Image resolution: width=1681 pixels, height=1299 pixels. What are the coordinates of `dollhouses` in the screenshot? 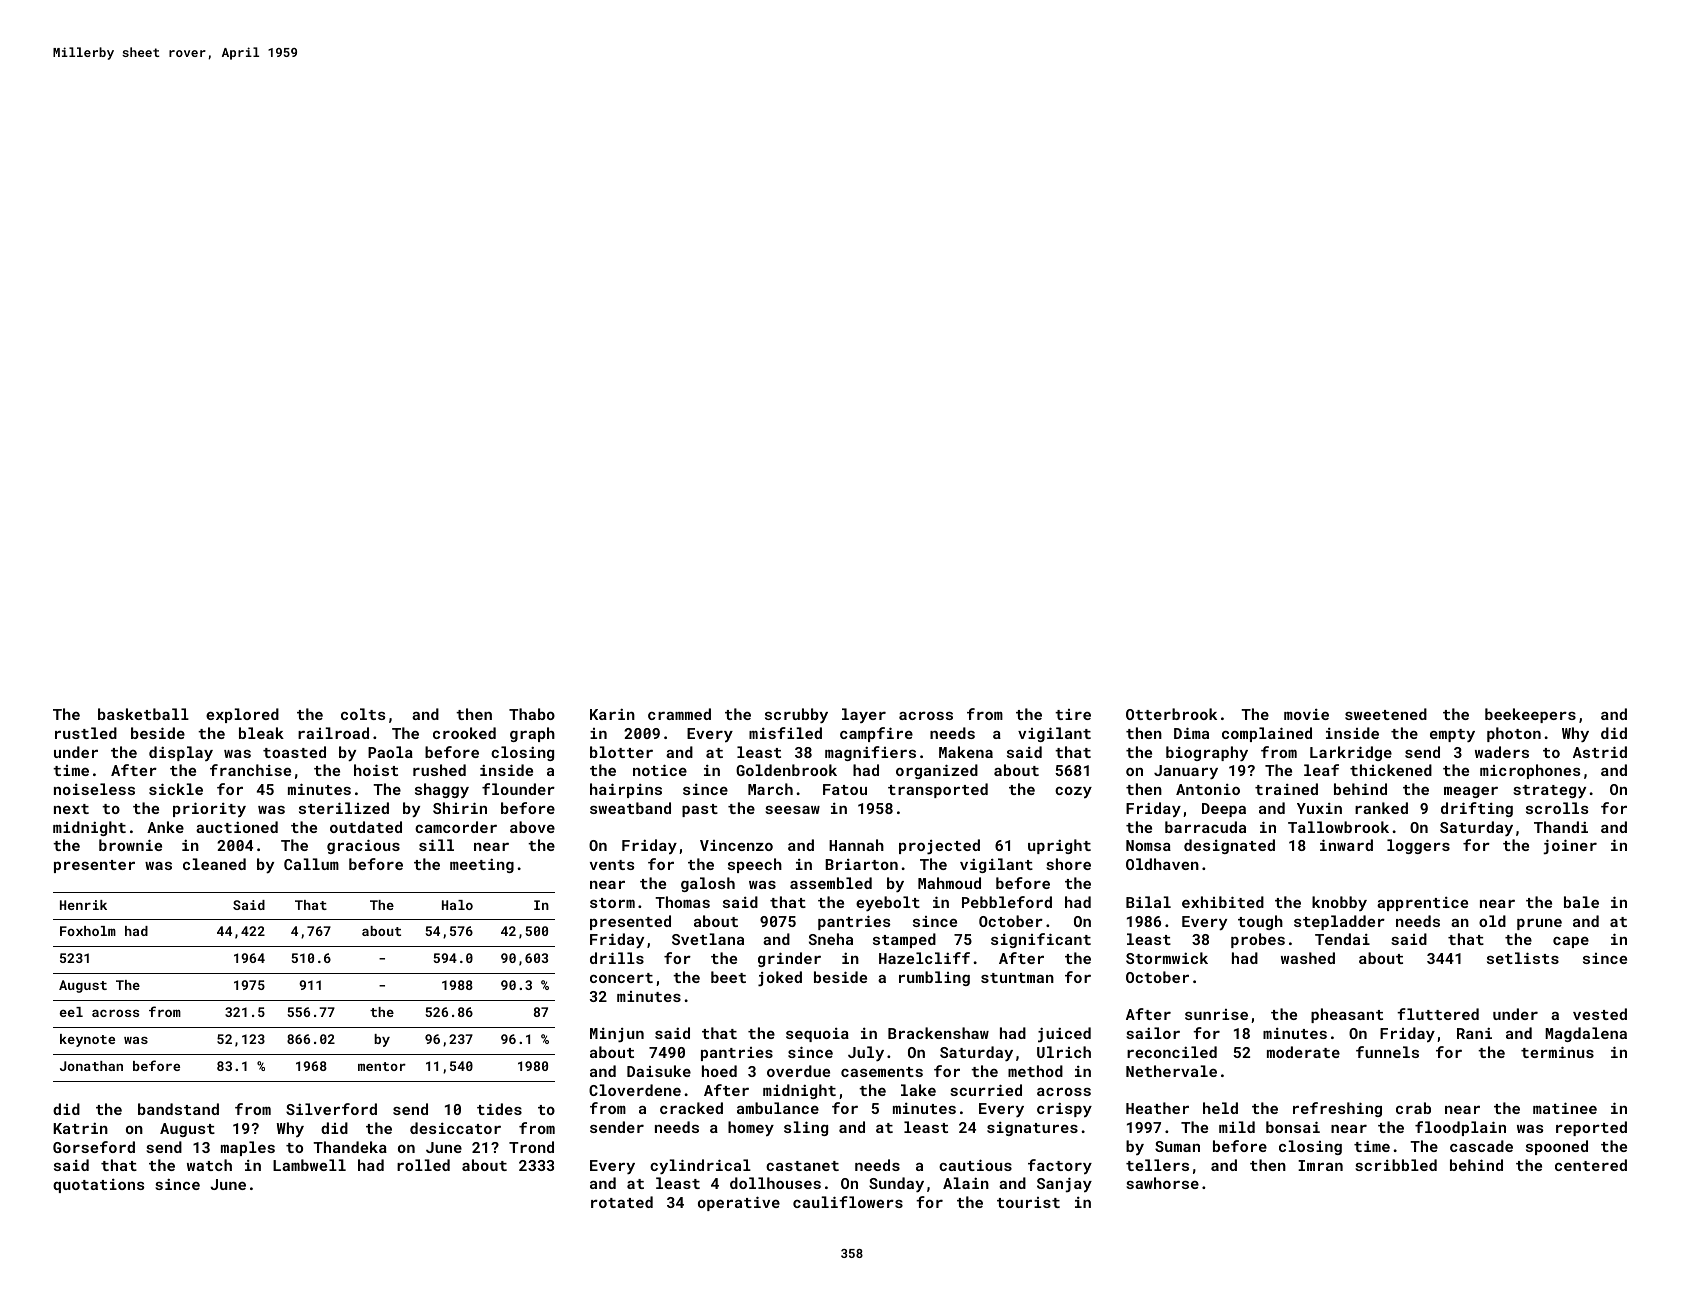 It's located at (775, 1183).
